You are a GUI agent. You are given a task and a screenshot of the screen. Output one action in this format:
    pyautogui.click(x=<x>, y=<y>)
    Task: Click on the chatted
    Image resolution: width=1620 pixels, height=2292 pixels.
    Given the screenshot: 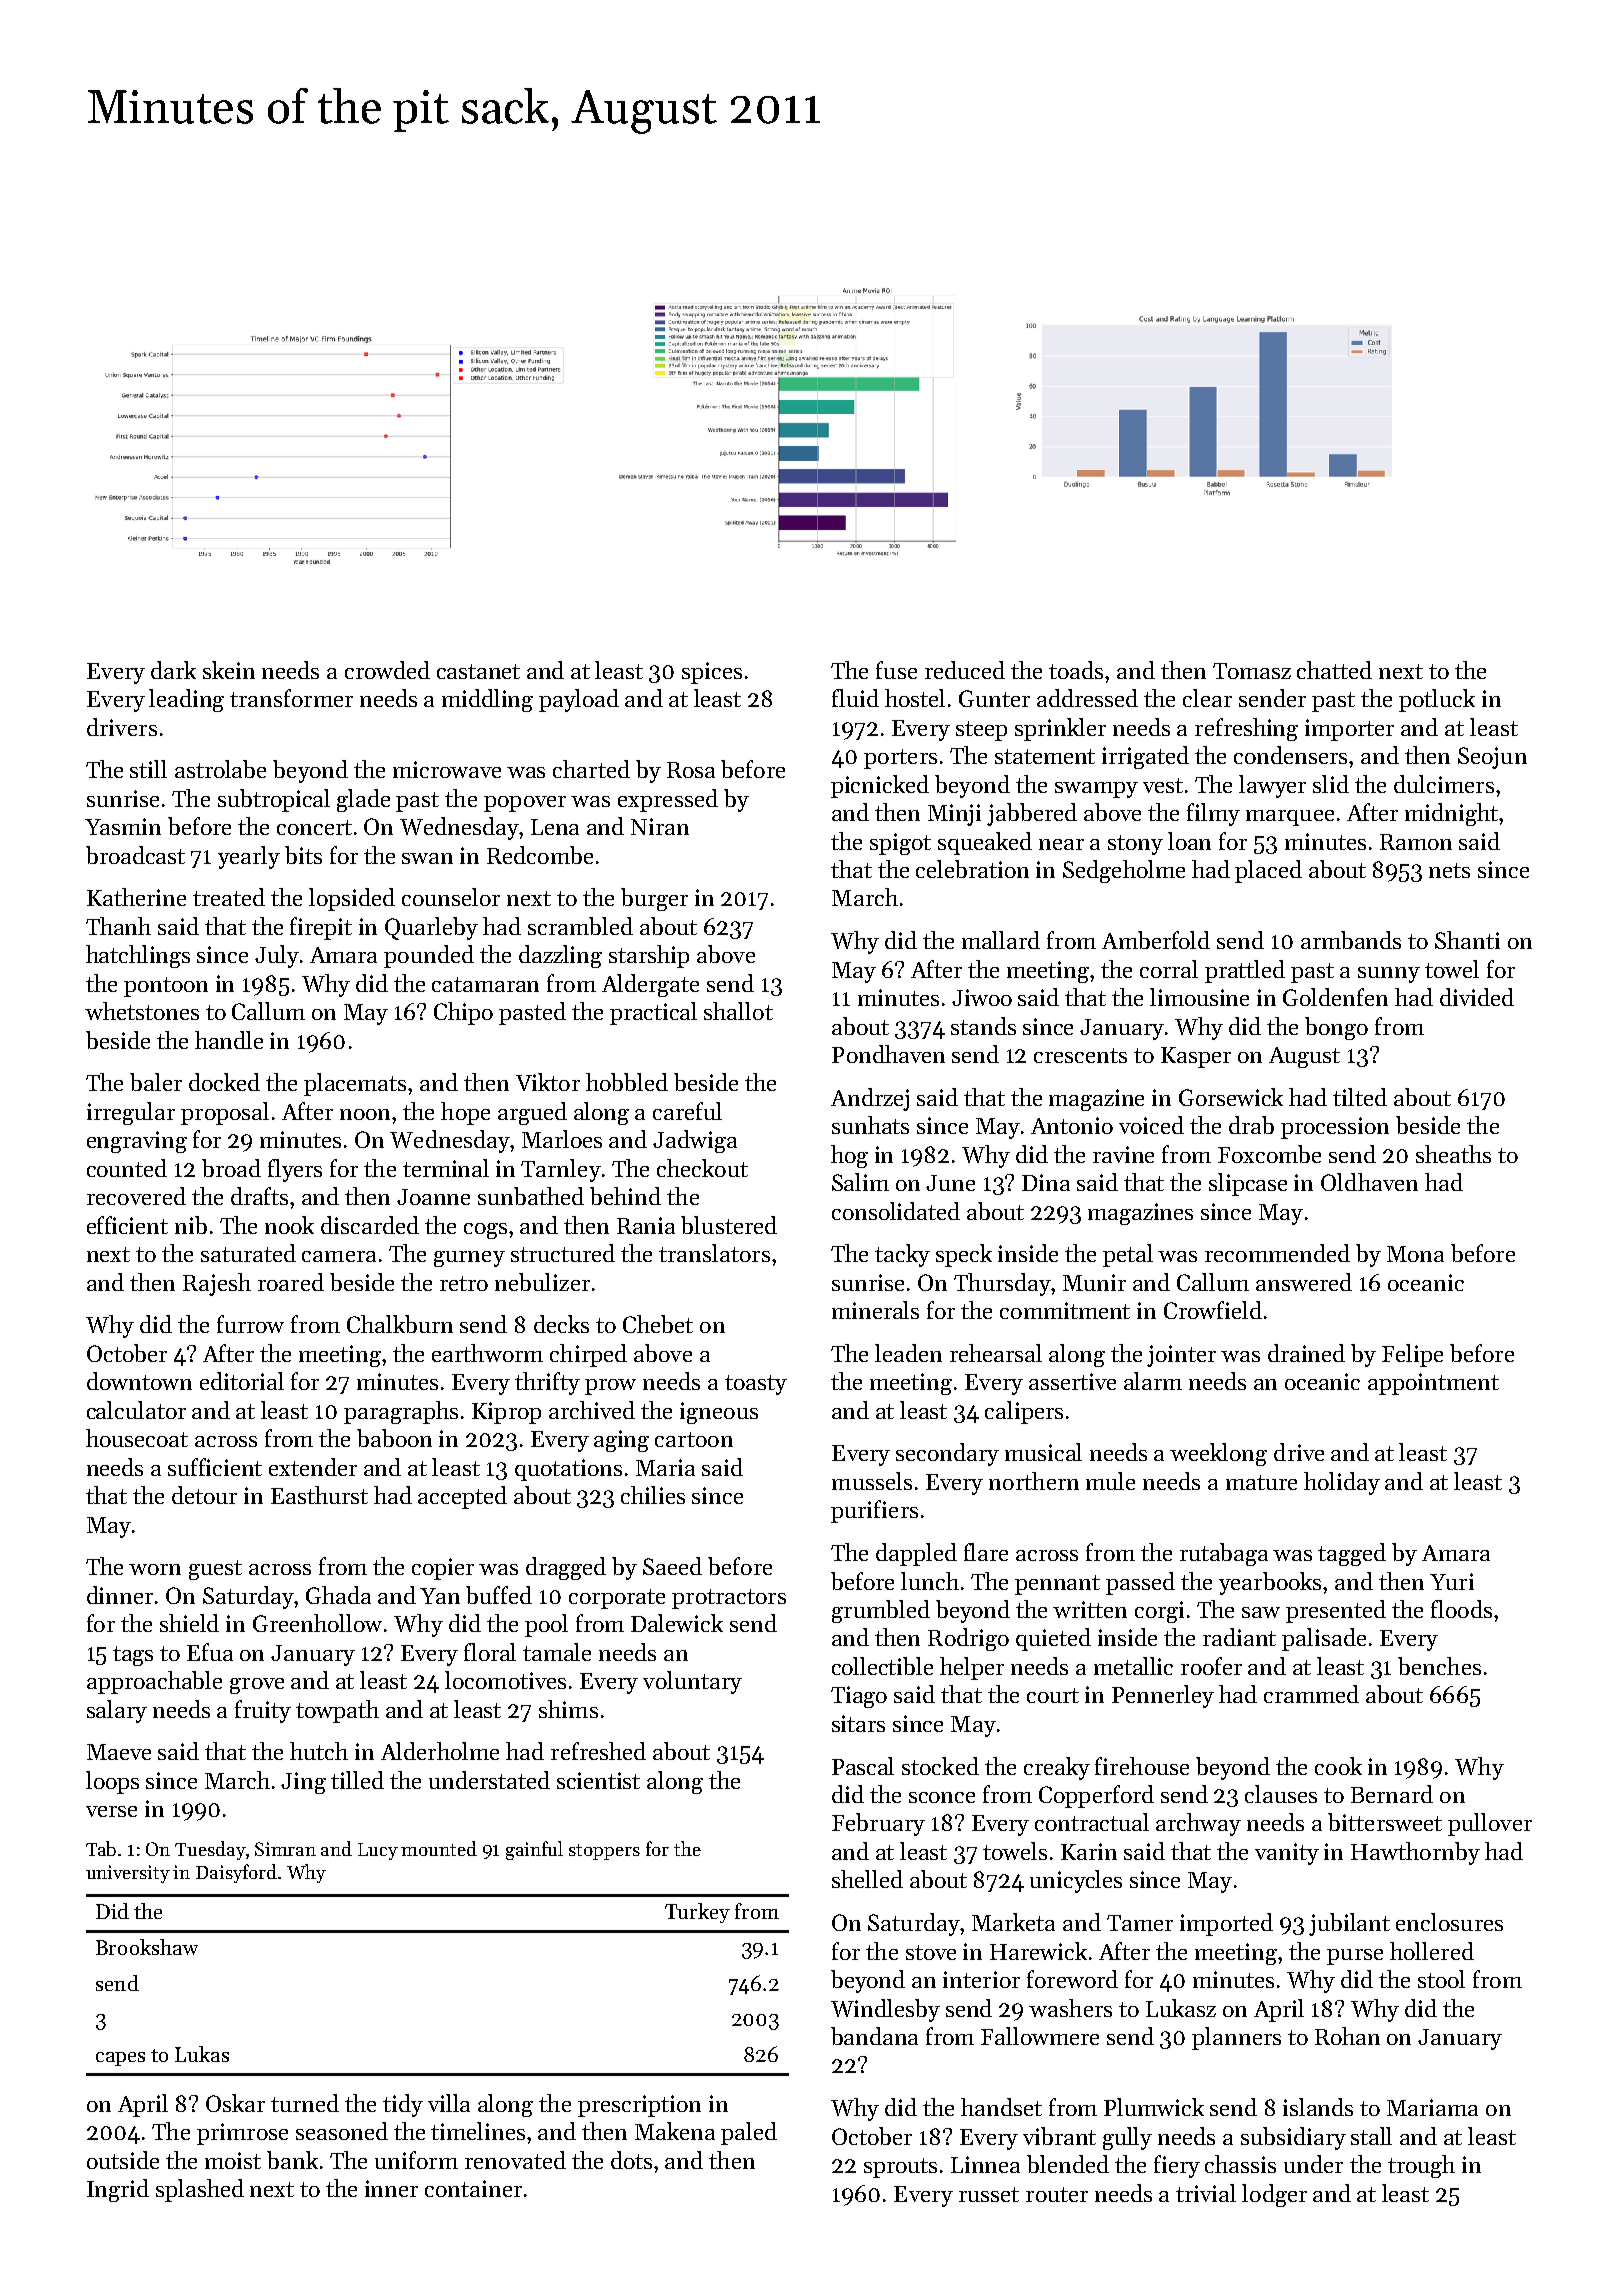 What is the action you would take?
    pyautogui.click(x=1334, y=670)
